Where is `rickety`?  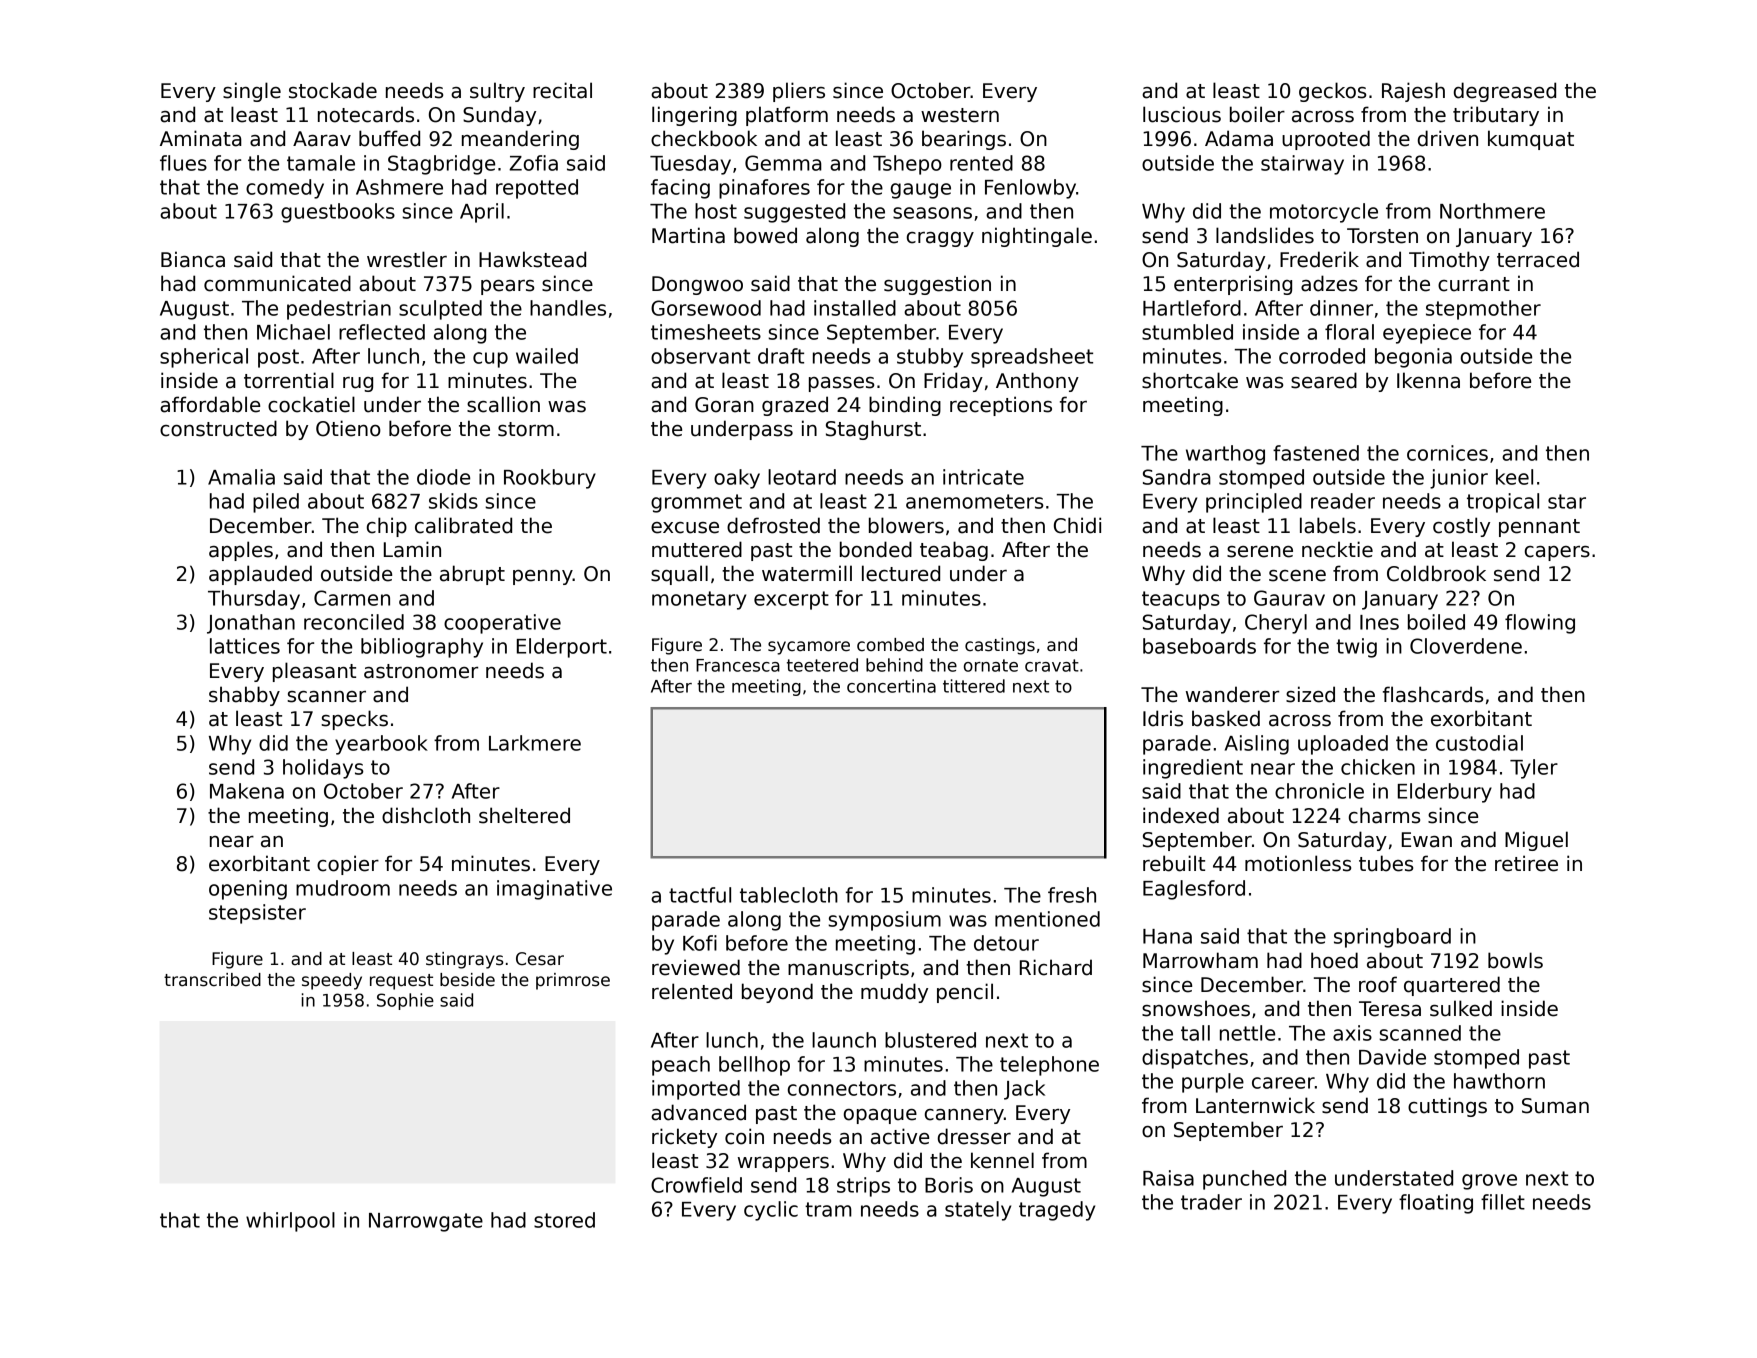
rickety is located at coordinates (684, 1138).
